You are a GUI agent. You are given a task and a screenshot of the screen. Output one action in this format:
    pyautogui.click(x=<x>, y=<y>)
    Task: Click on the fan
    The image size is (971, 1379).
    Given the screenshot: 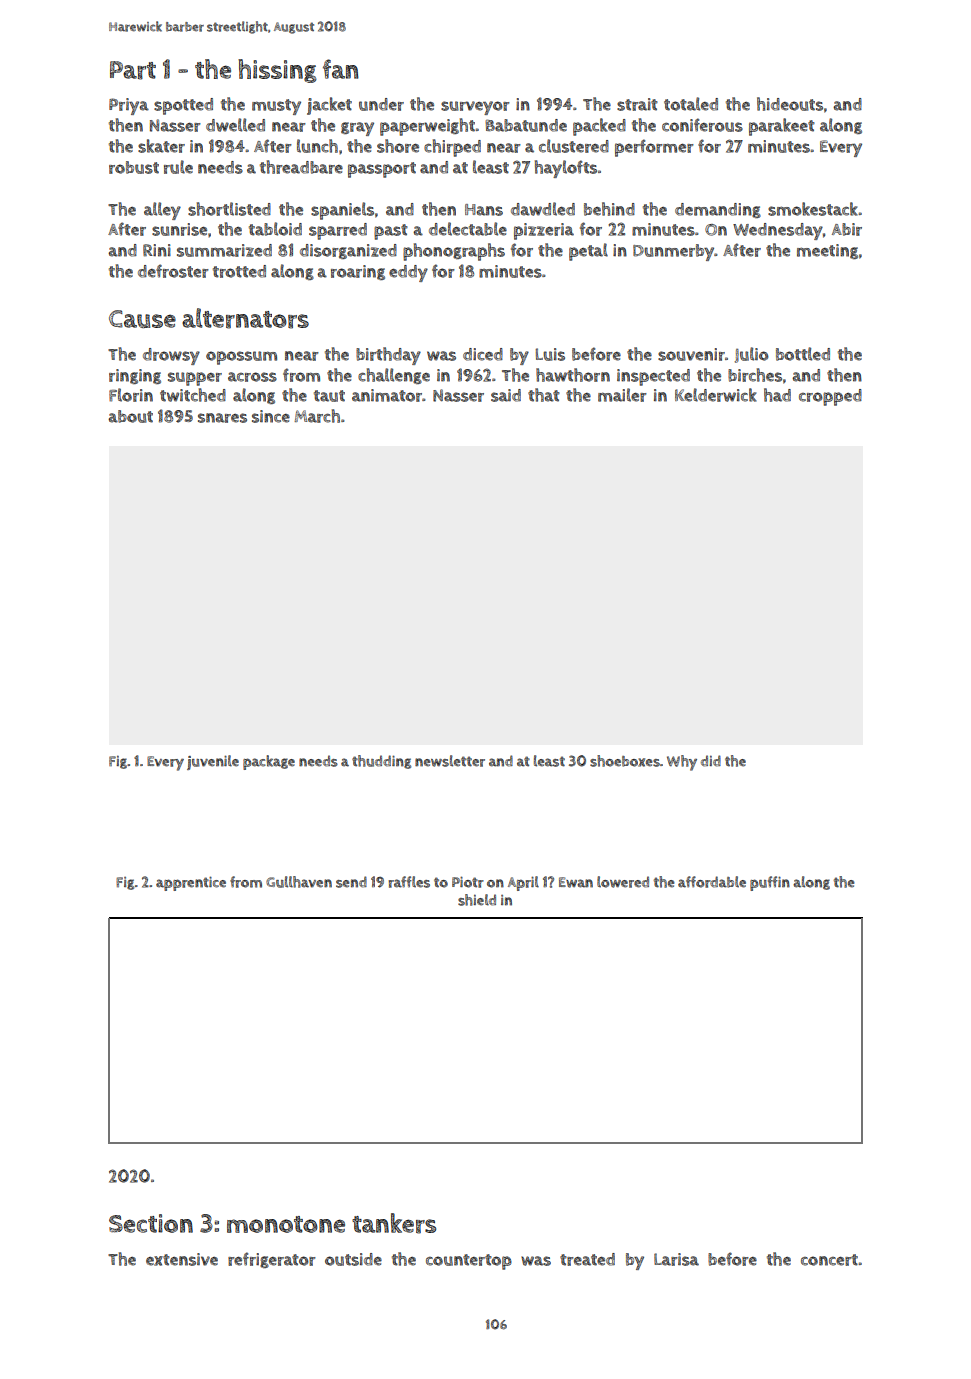 What is the action you would take?
    pyautogui.click(x=341, y=69)
